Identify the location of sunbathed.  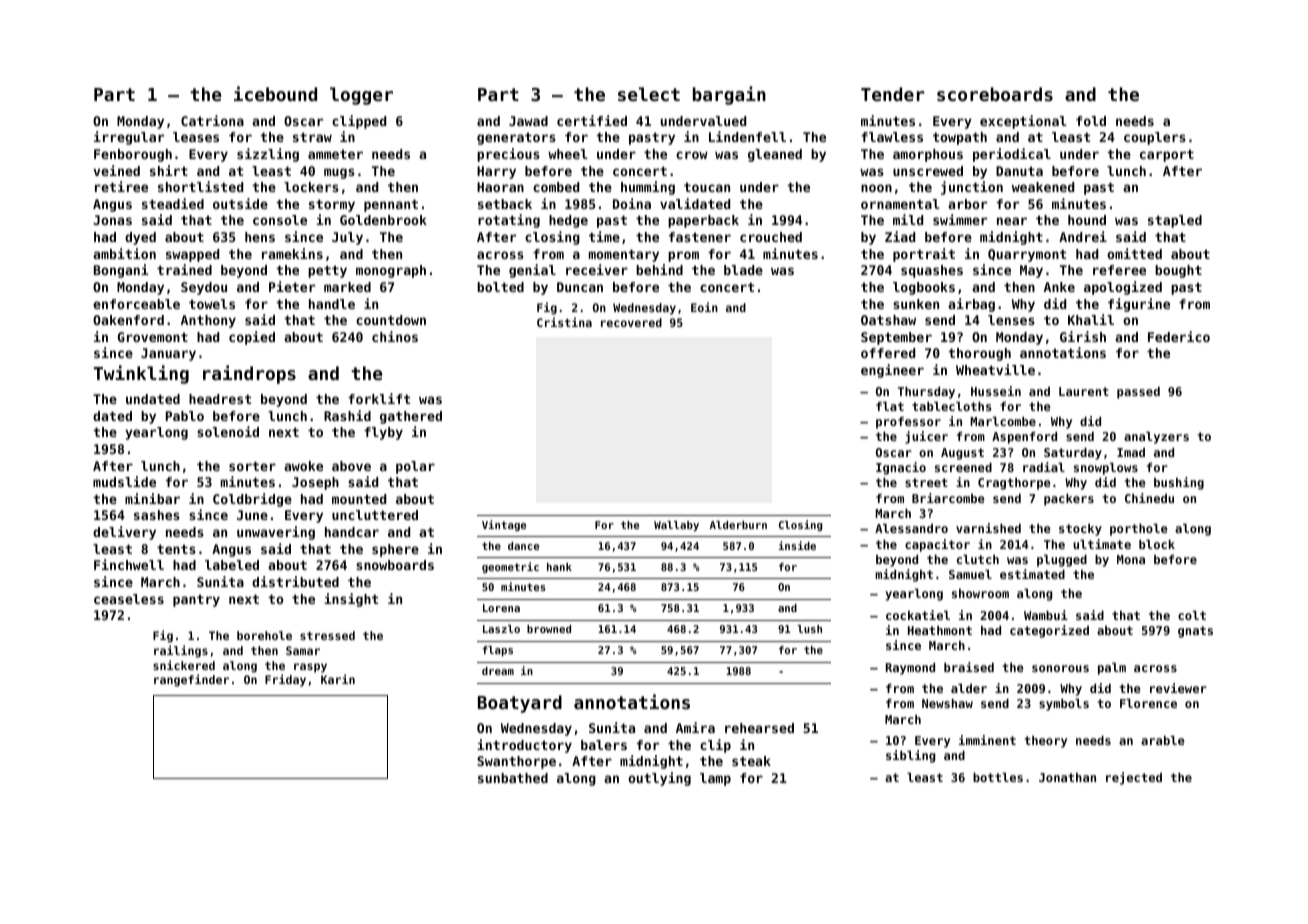
(513, 778).
